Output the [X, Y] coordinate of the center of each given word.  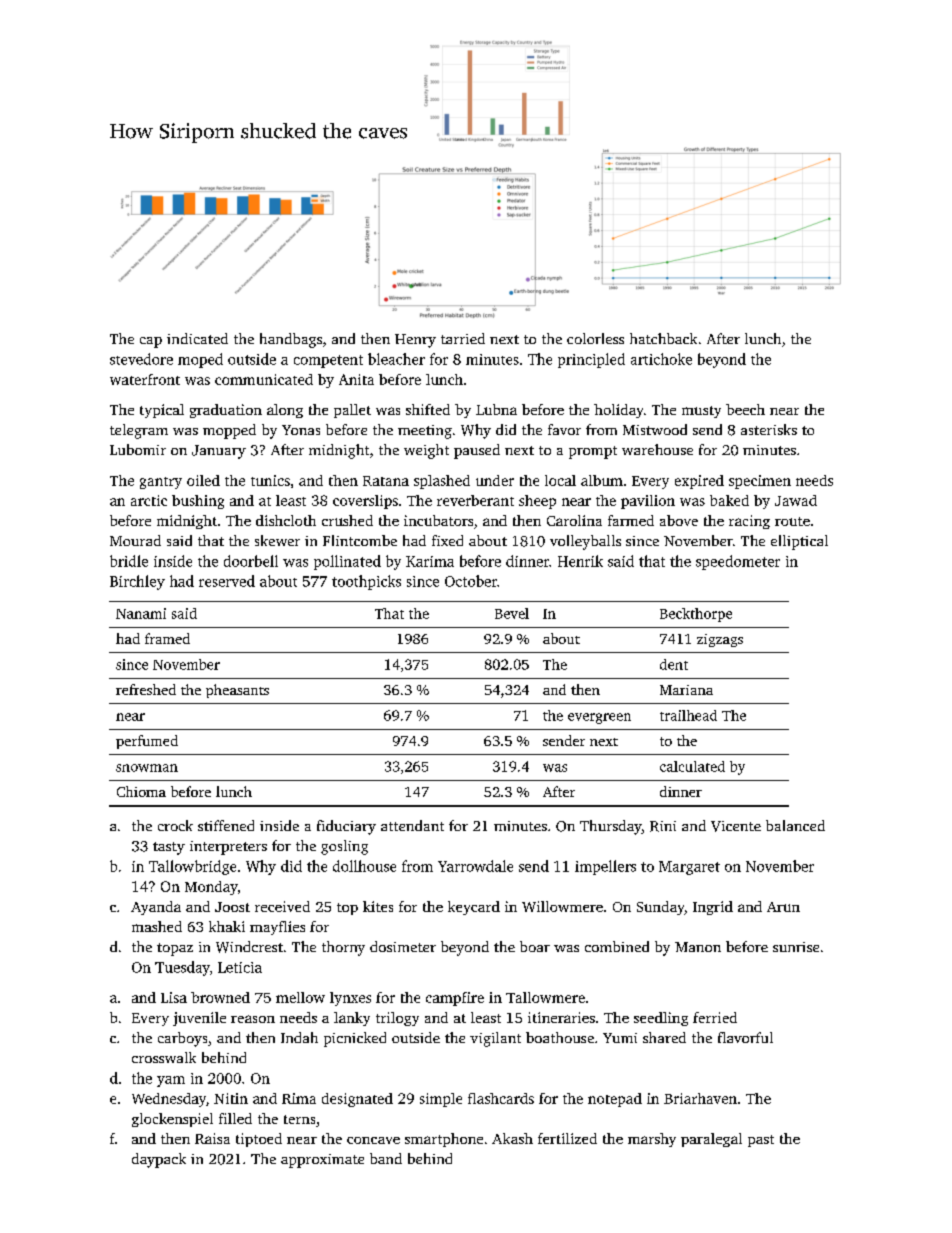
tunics [270, 480]
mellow [300, 997]
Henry [415, 341]
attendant [412, 825]
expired [699, 482]
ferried [715, 1017]
